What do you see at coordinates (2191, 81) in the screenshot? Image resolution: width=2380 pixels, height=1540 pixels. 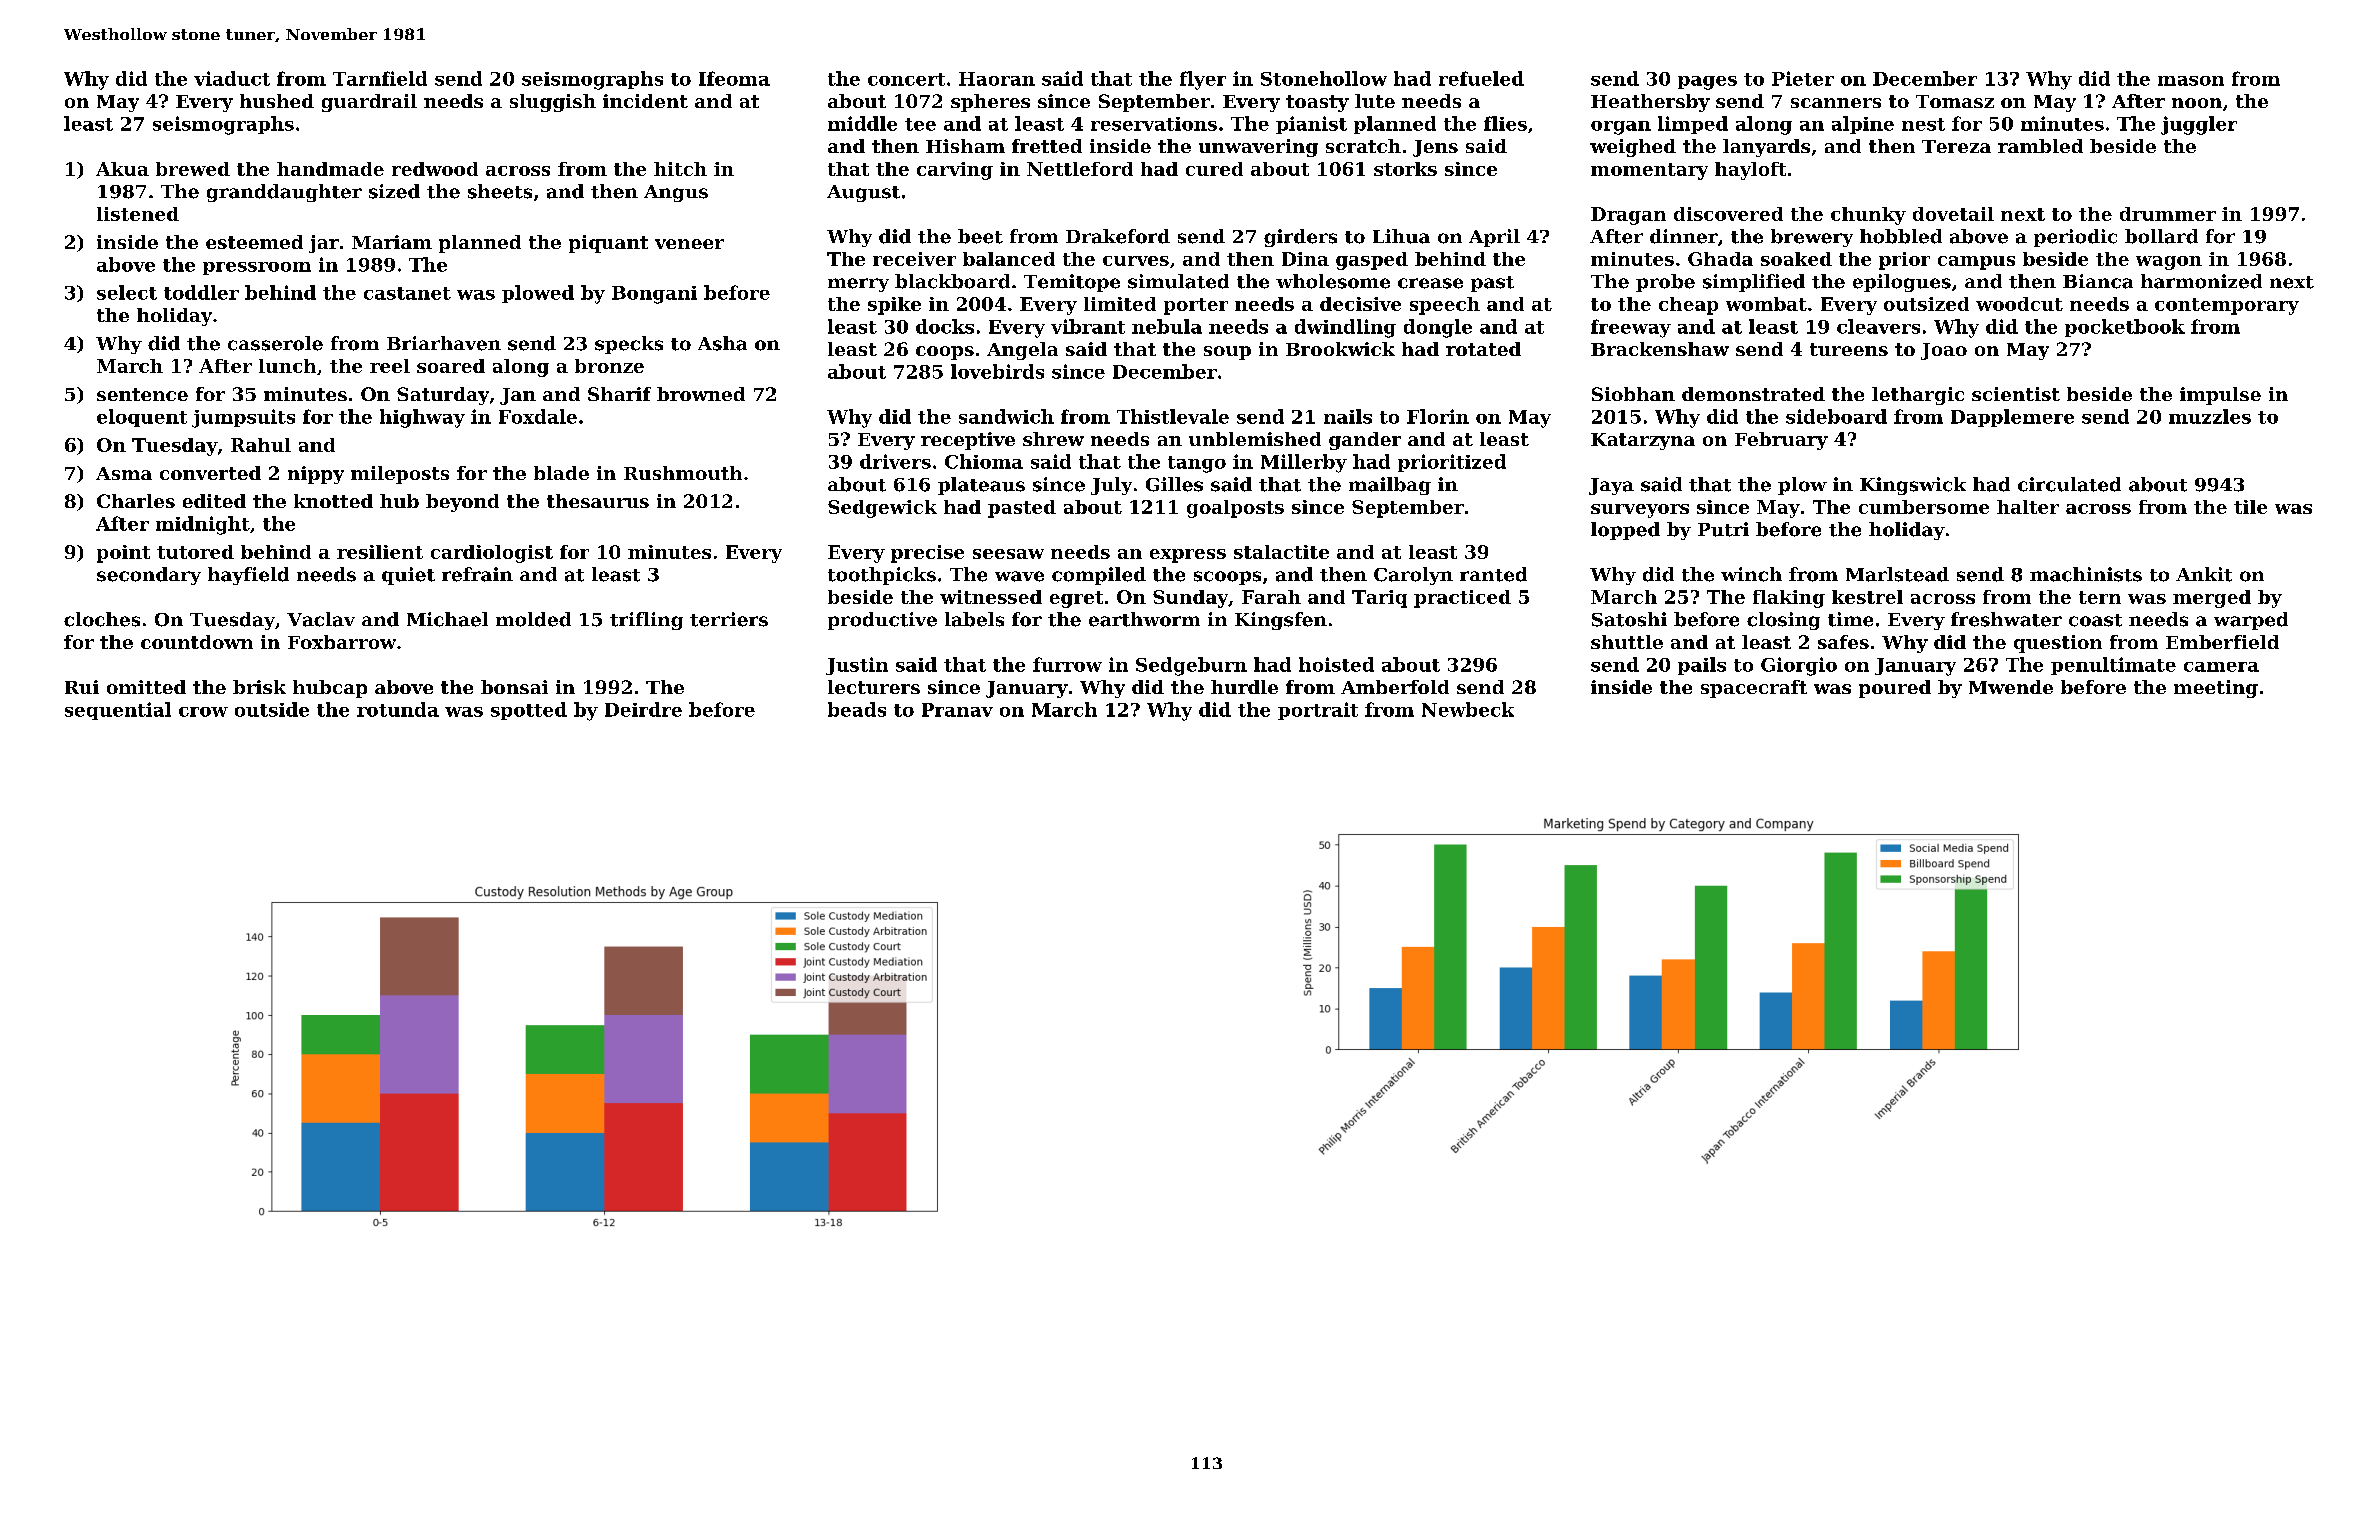 I see `mason` at bounding box center [2191, 81].
